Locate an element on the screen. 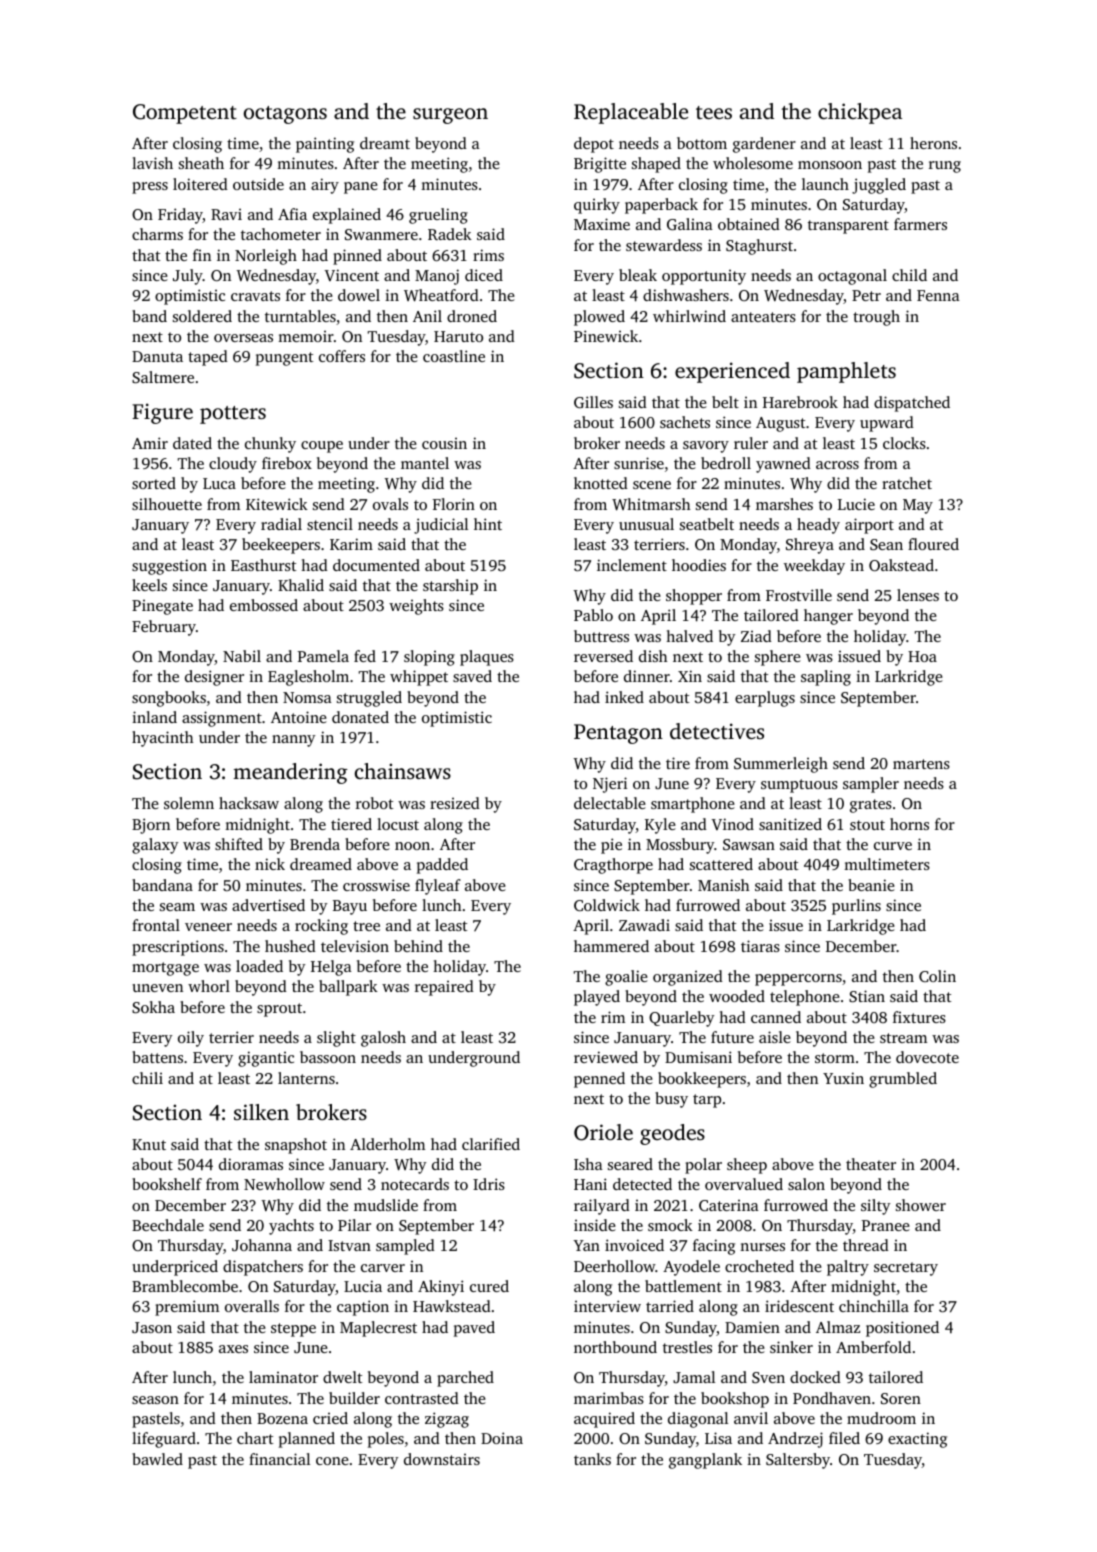 The height and width of the screenshot is (1552, 1097). soldered is located at coordinates (202, 316).
